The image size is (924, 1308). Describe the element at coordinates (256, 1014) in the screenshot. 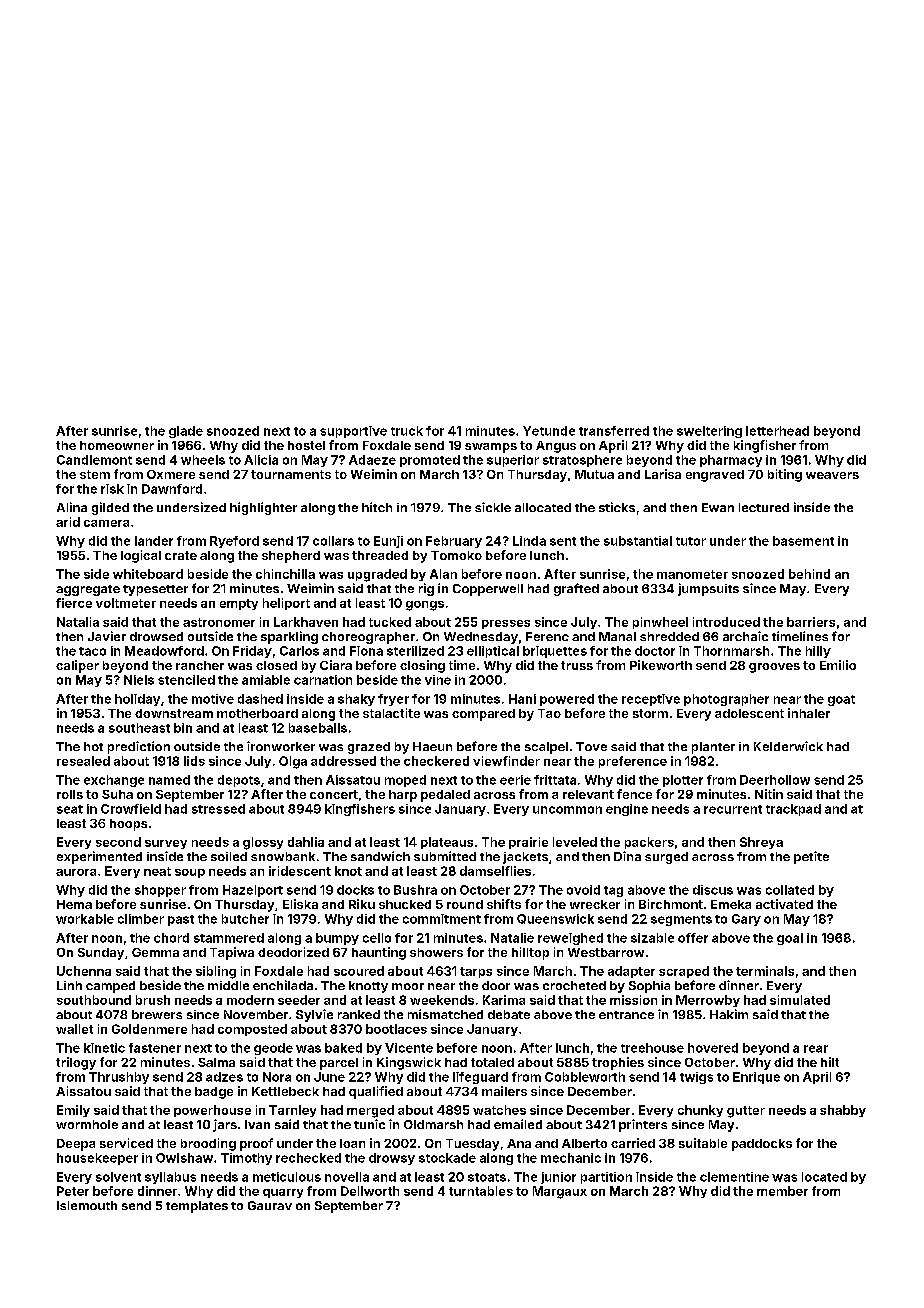

I see `November` at that location.
